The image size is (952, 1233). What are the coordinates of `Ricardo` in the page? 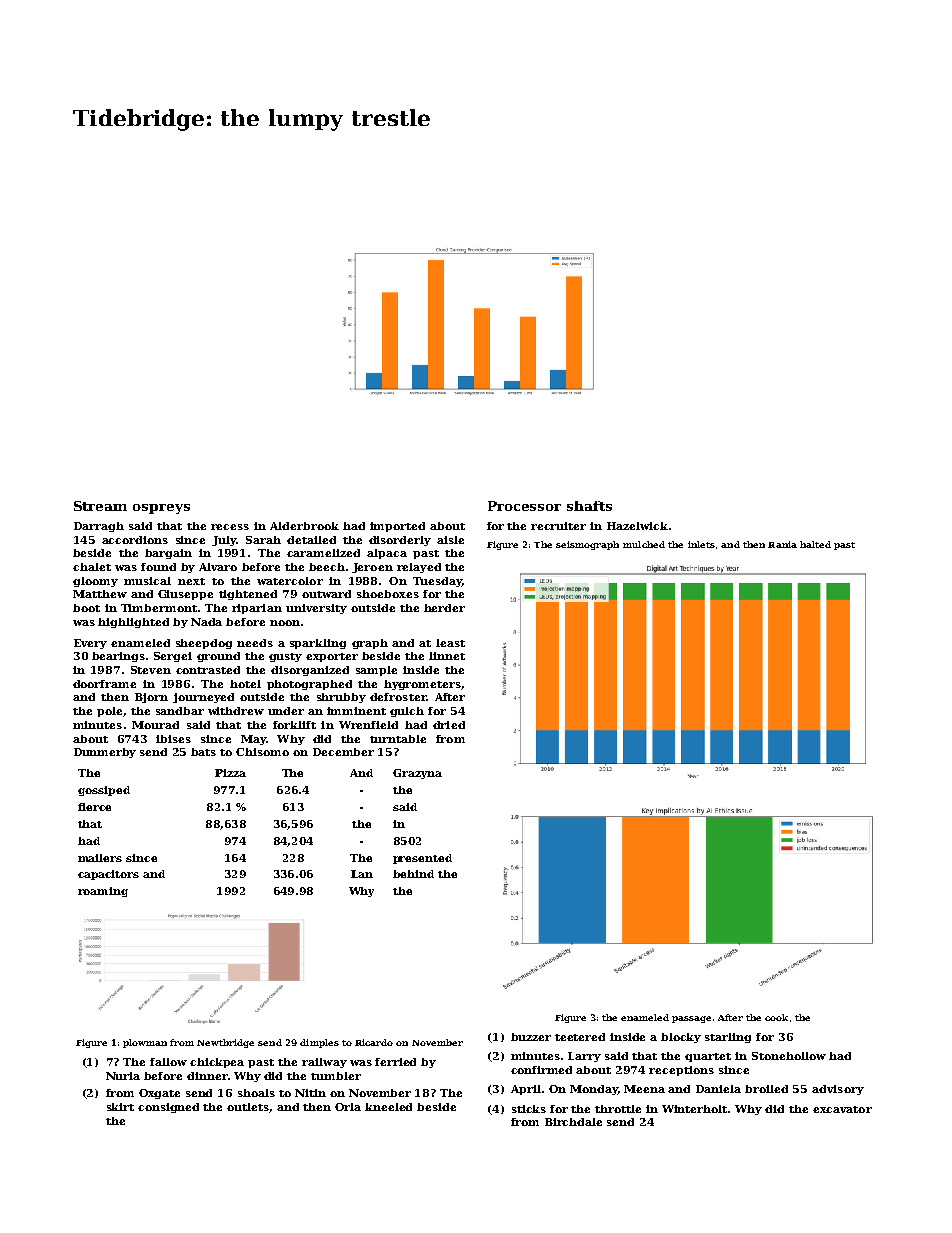 It's located at (374, 1042).
